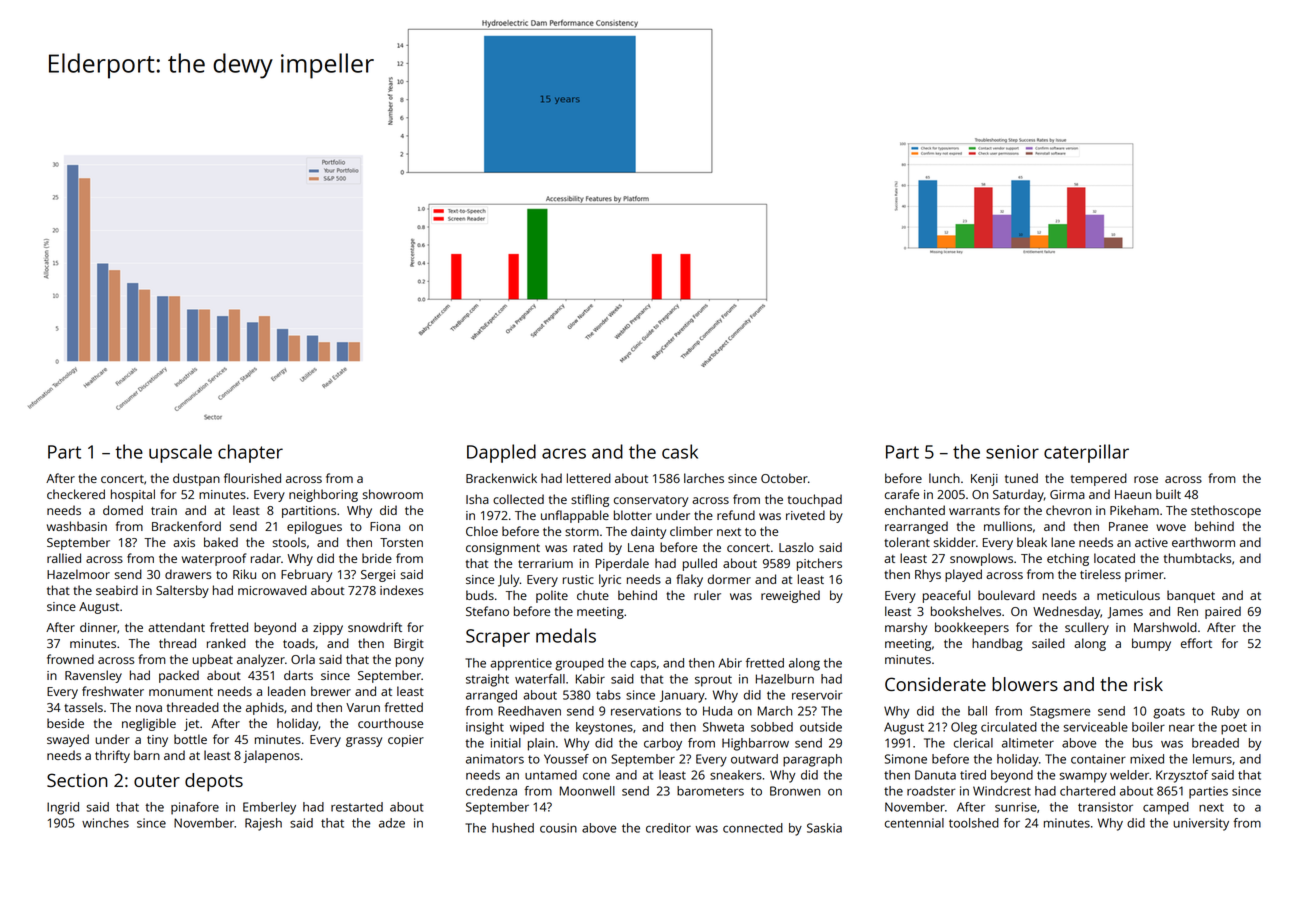 The image size is (1308, 924). Describe the element at coordinates (521, 664) in the document. I see `apprentice` at that location.
